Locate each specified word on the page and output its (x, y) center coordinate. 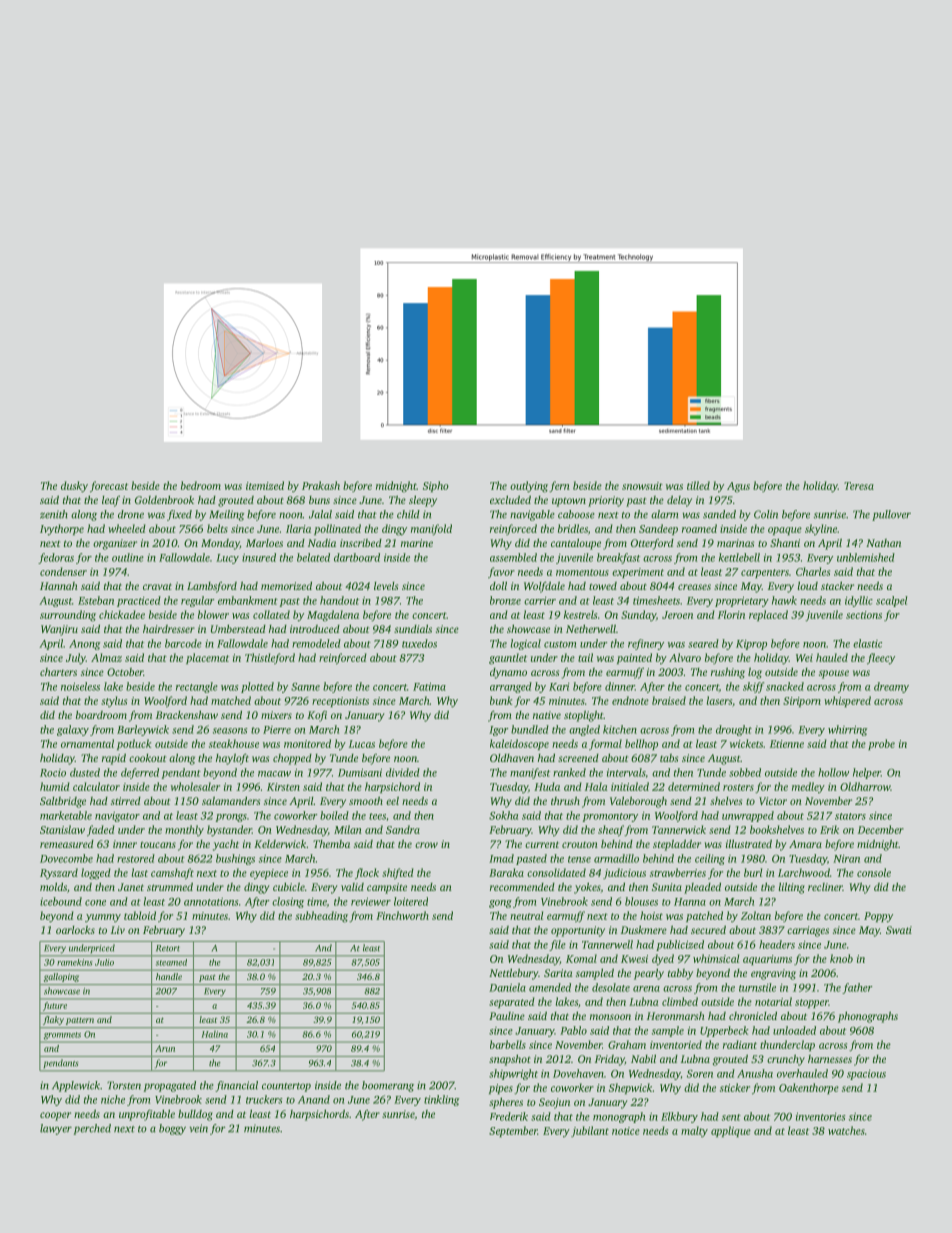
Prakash (321, 485)
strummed (170, 886)
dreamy (891, 687)
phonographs (868, 1017)
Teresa (859, 486)
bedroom (201, 485)
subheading (321, 917)
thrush (565, 800)
